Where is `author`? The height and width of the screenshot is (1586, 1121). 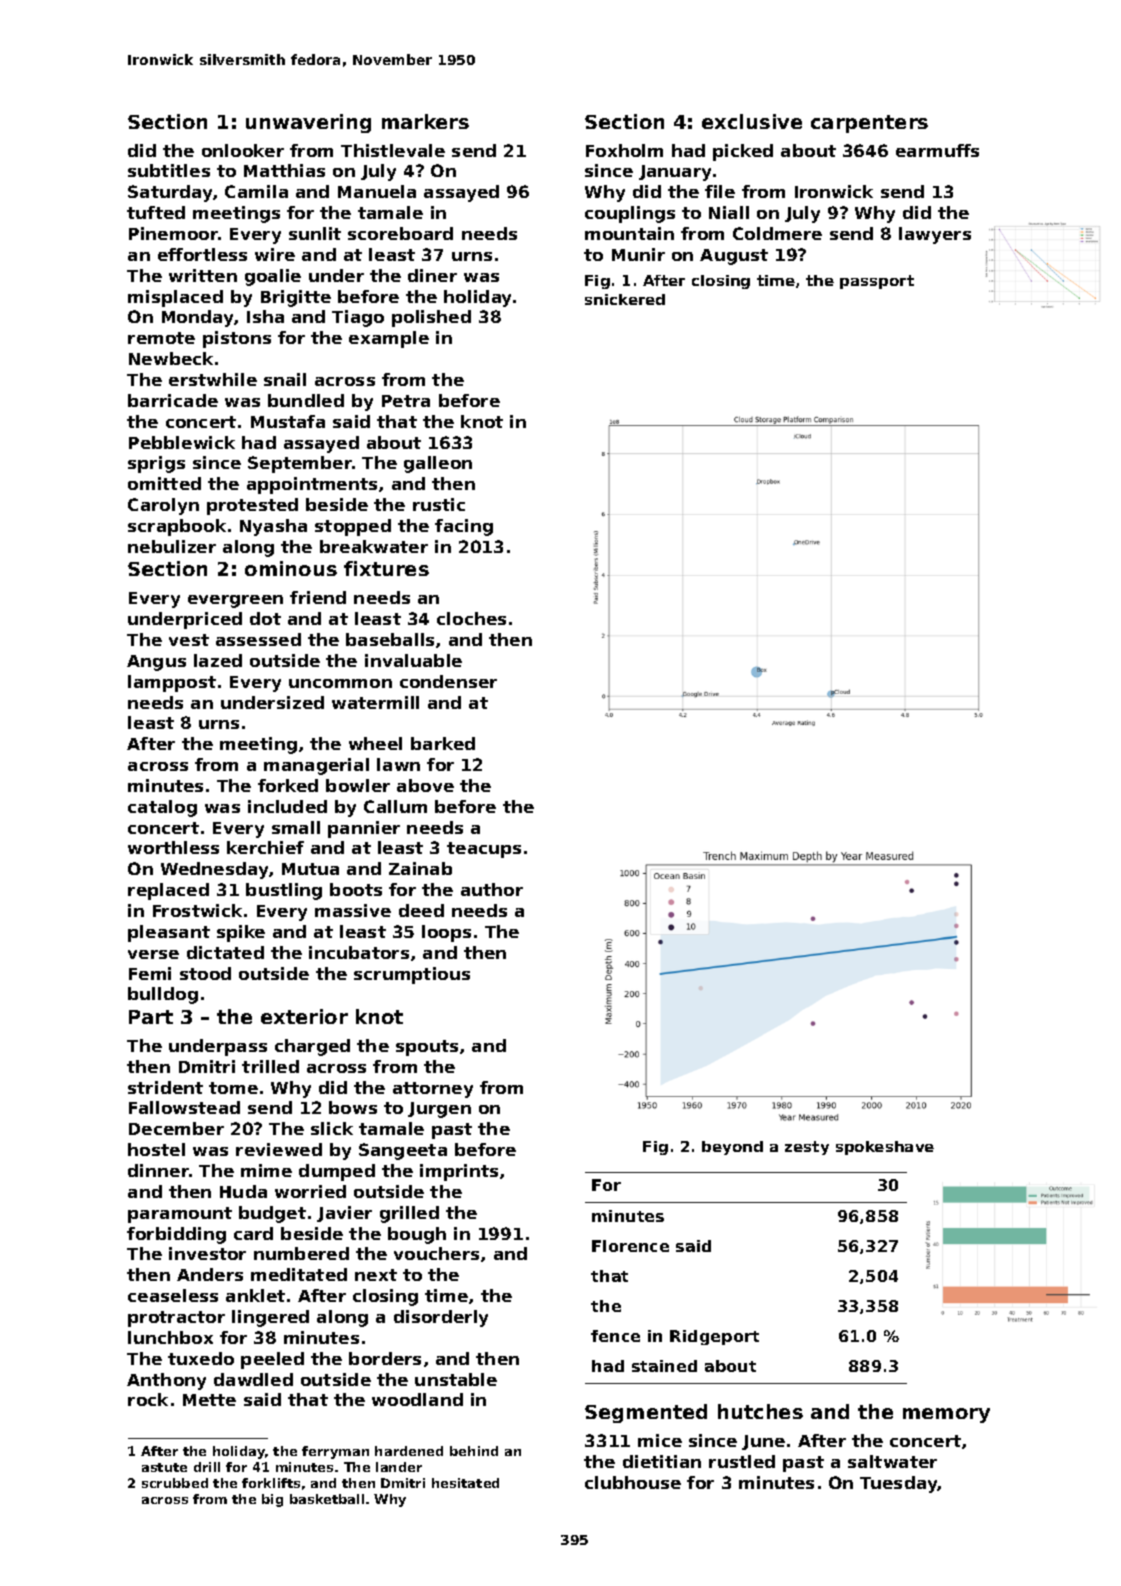
author is located at coordinates (492, 889).
